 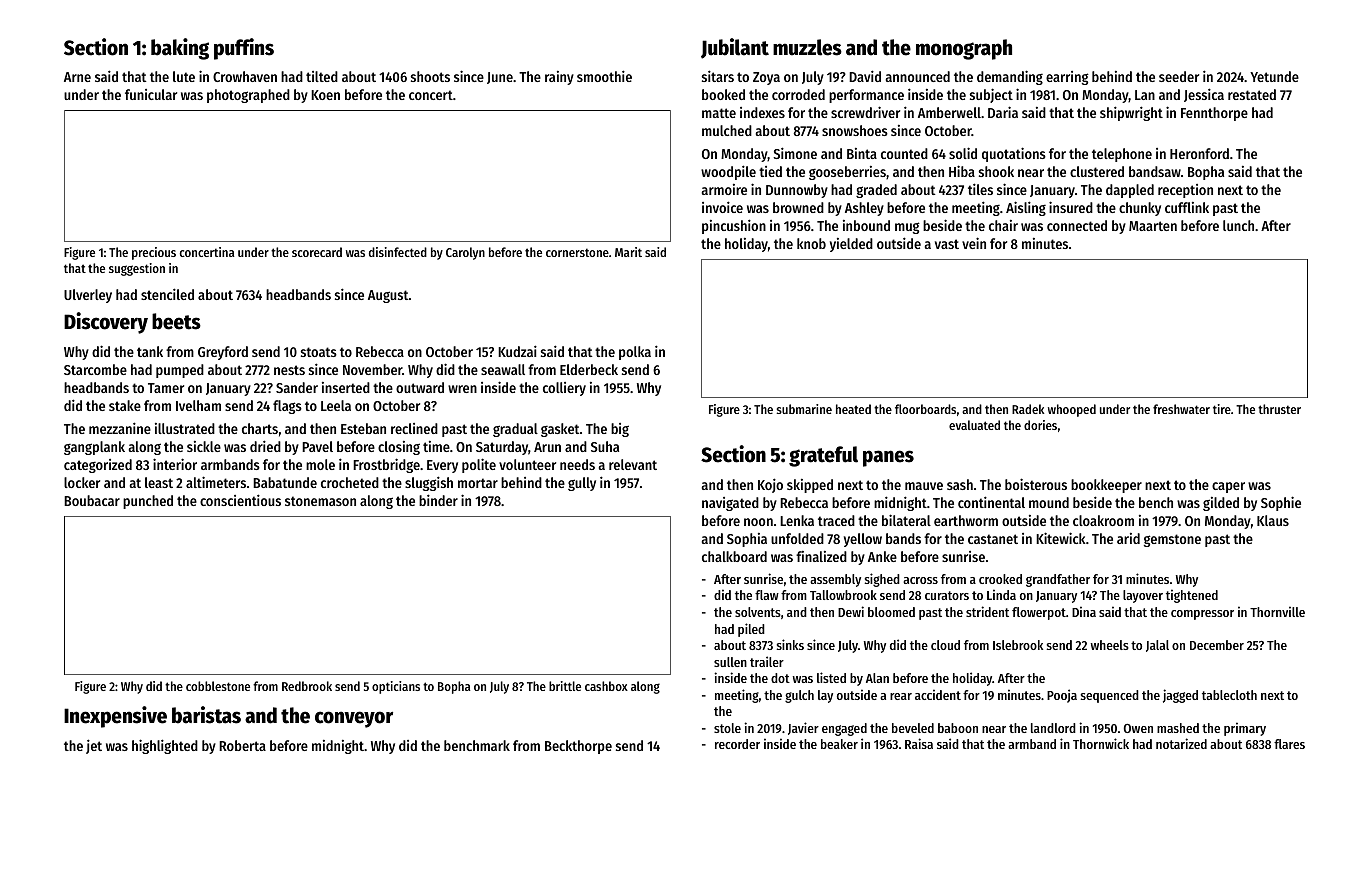 I want to click on flaw, so click(x=767, y=595).
